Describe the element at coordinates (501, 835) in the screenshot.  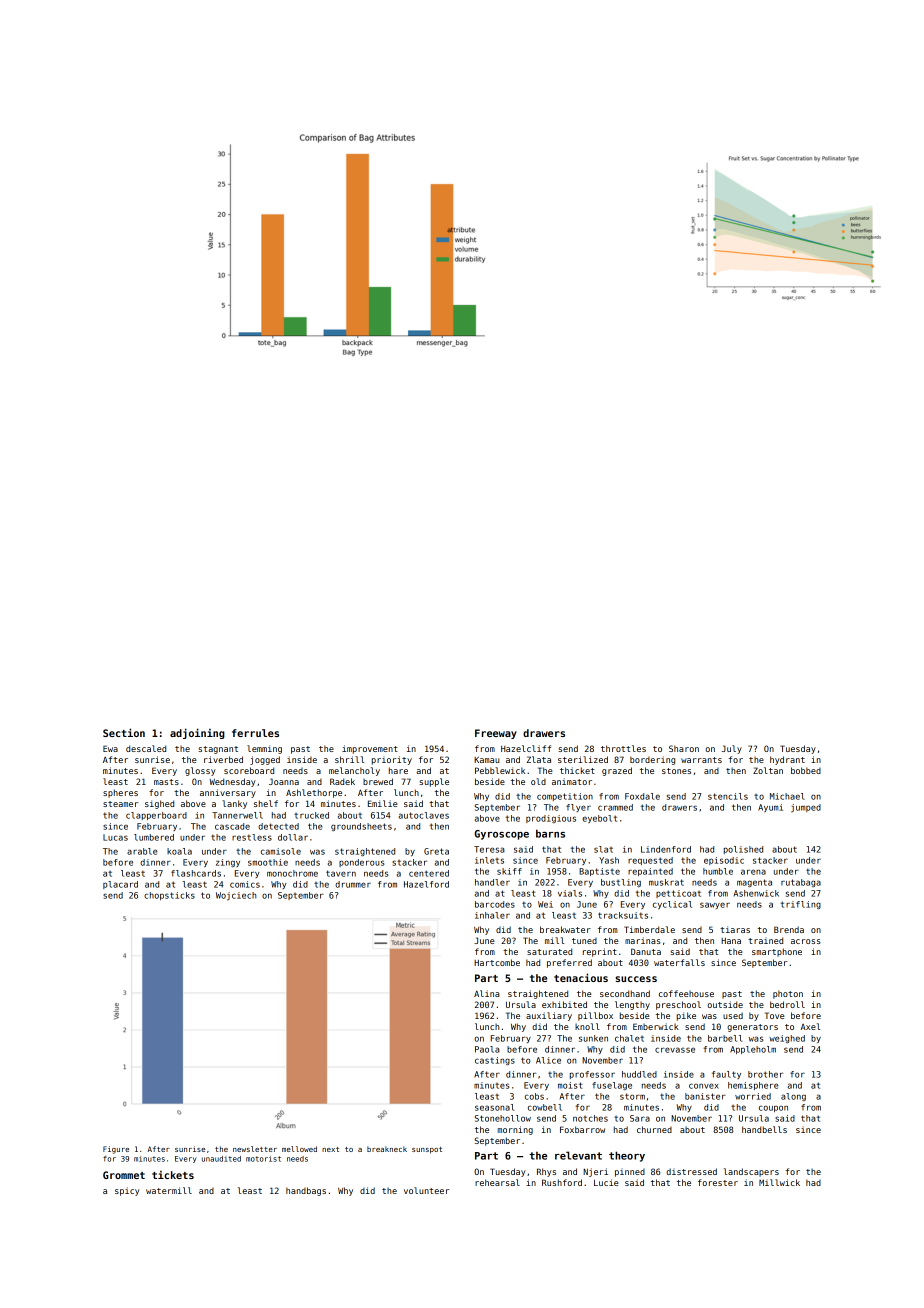
I see `Gyroscope` at that location.
